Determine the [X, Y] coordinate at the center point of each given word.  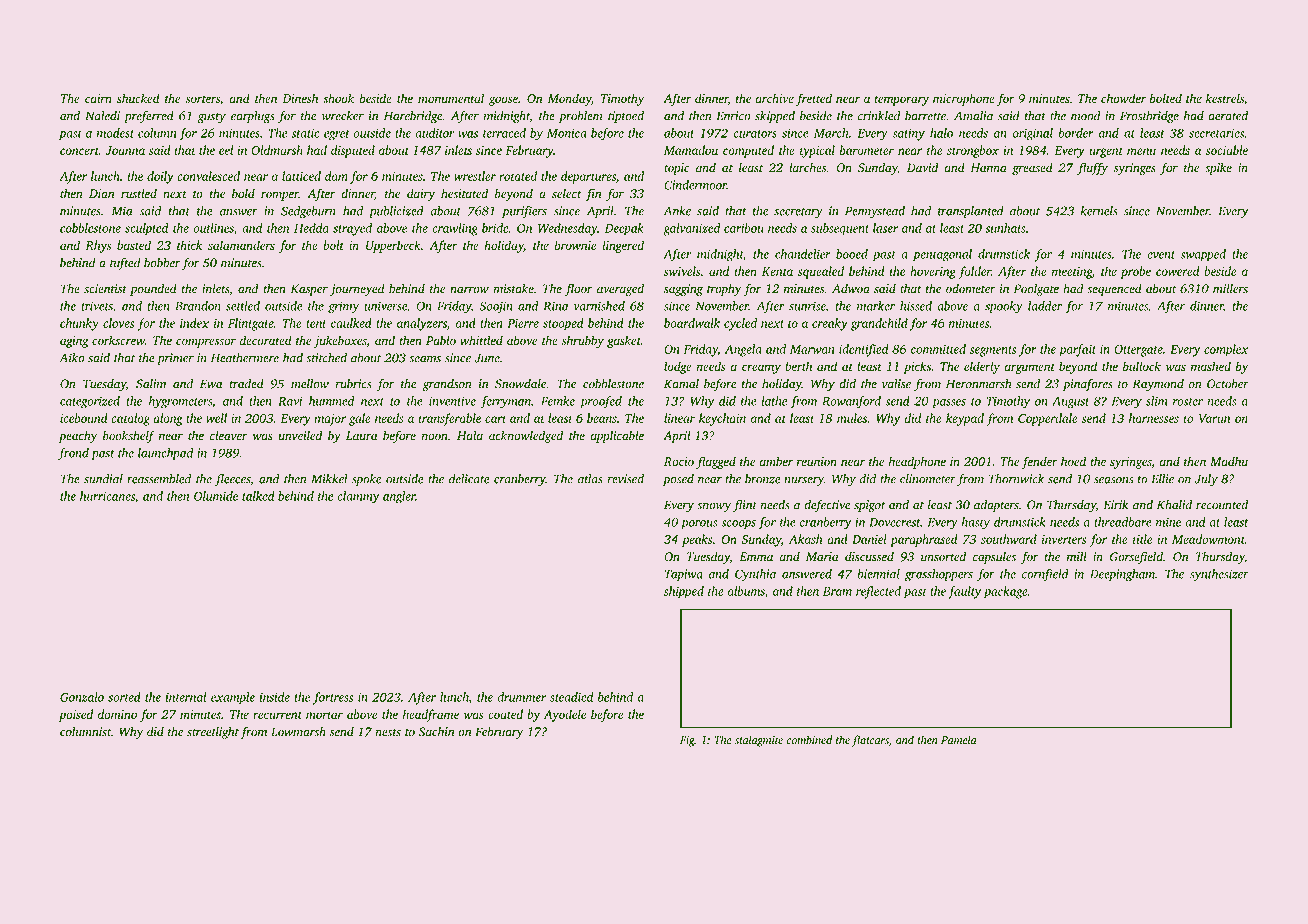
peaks [697, 540]
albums [746, 591]
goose [503, 101]
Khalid [1174, 505]
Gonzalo [82, 697]
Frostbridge [1149, 117]
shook [338, 98]
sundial [103, 479]
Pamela [958, 739]
